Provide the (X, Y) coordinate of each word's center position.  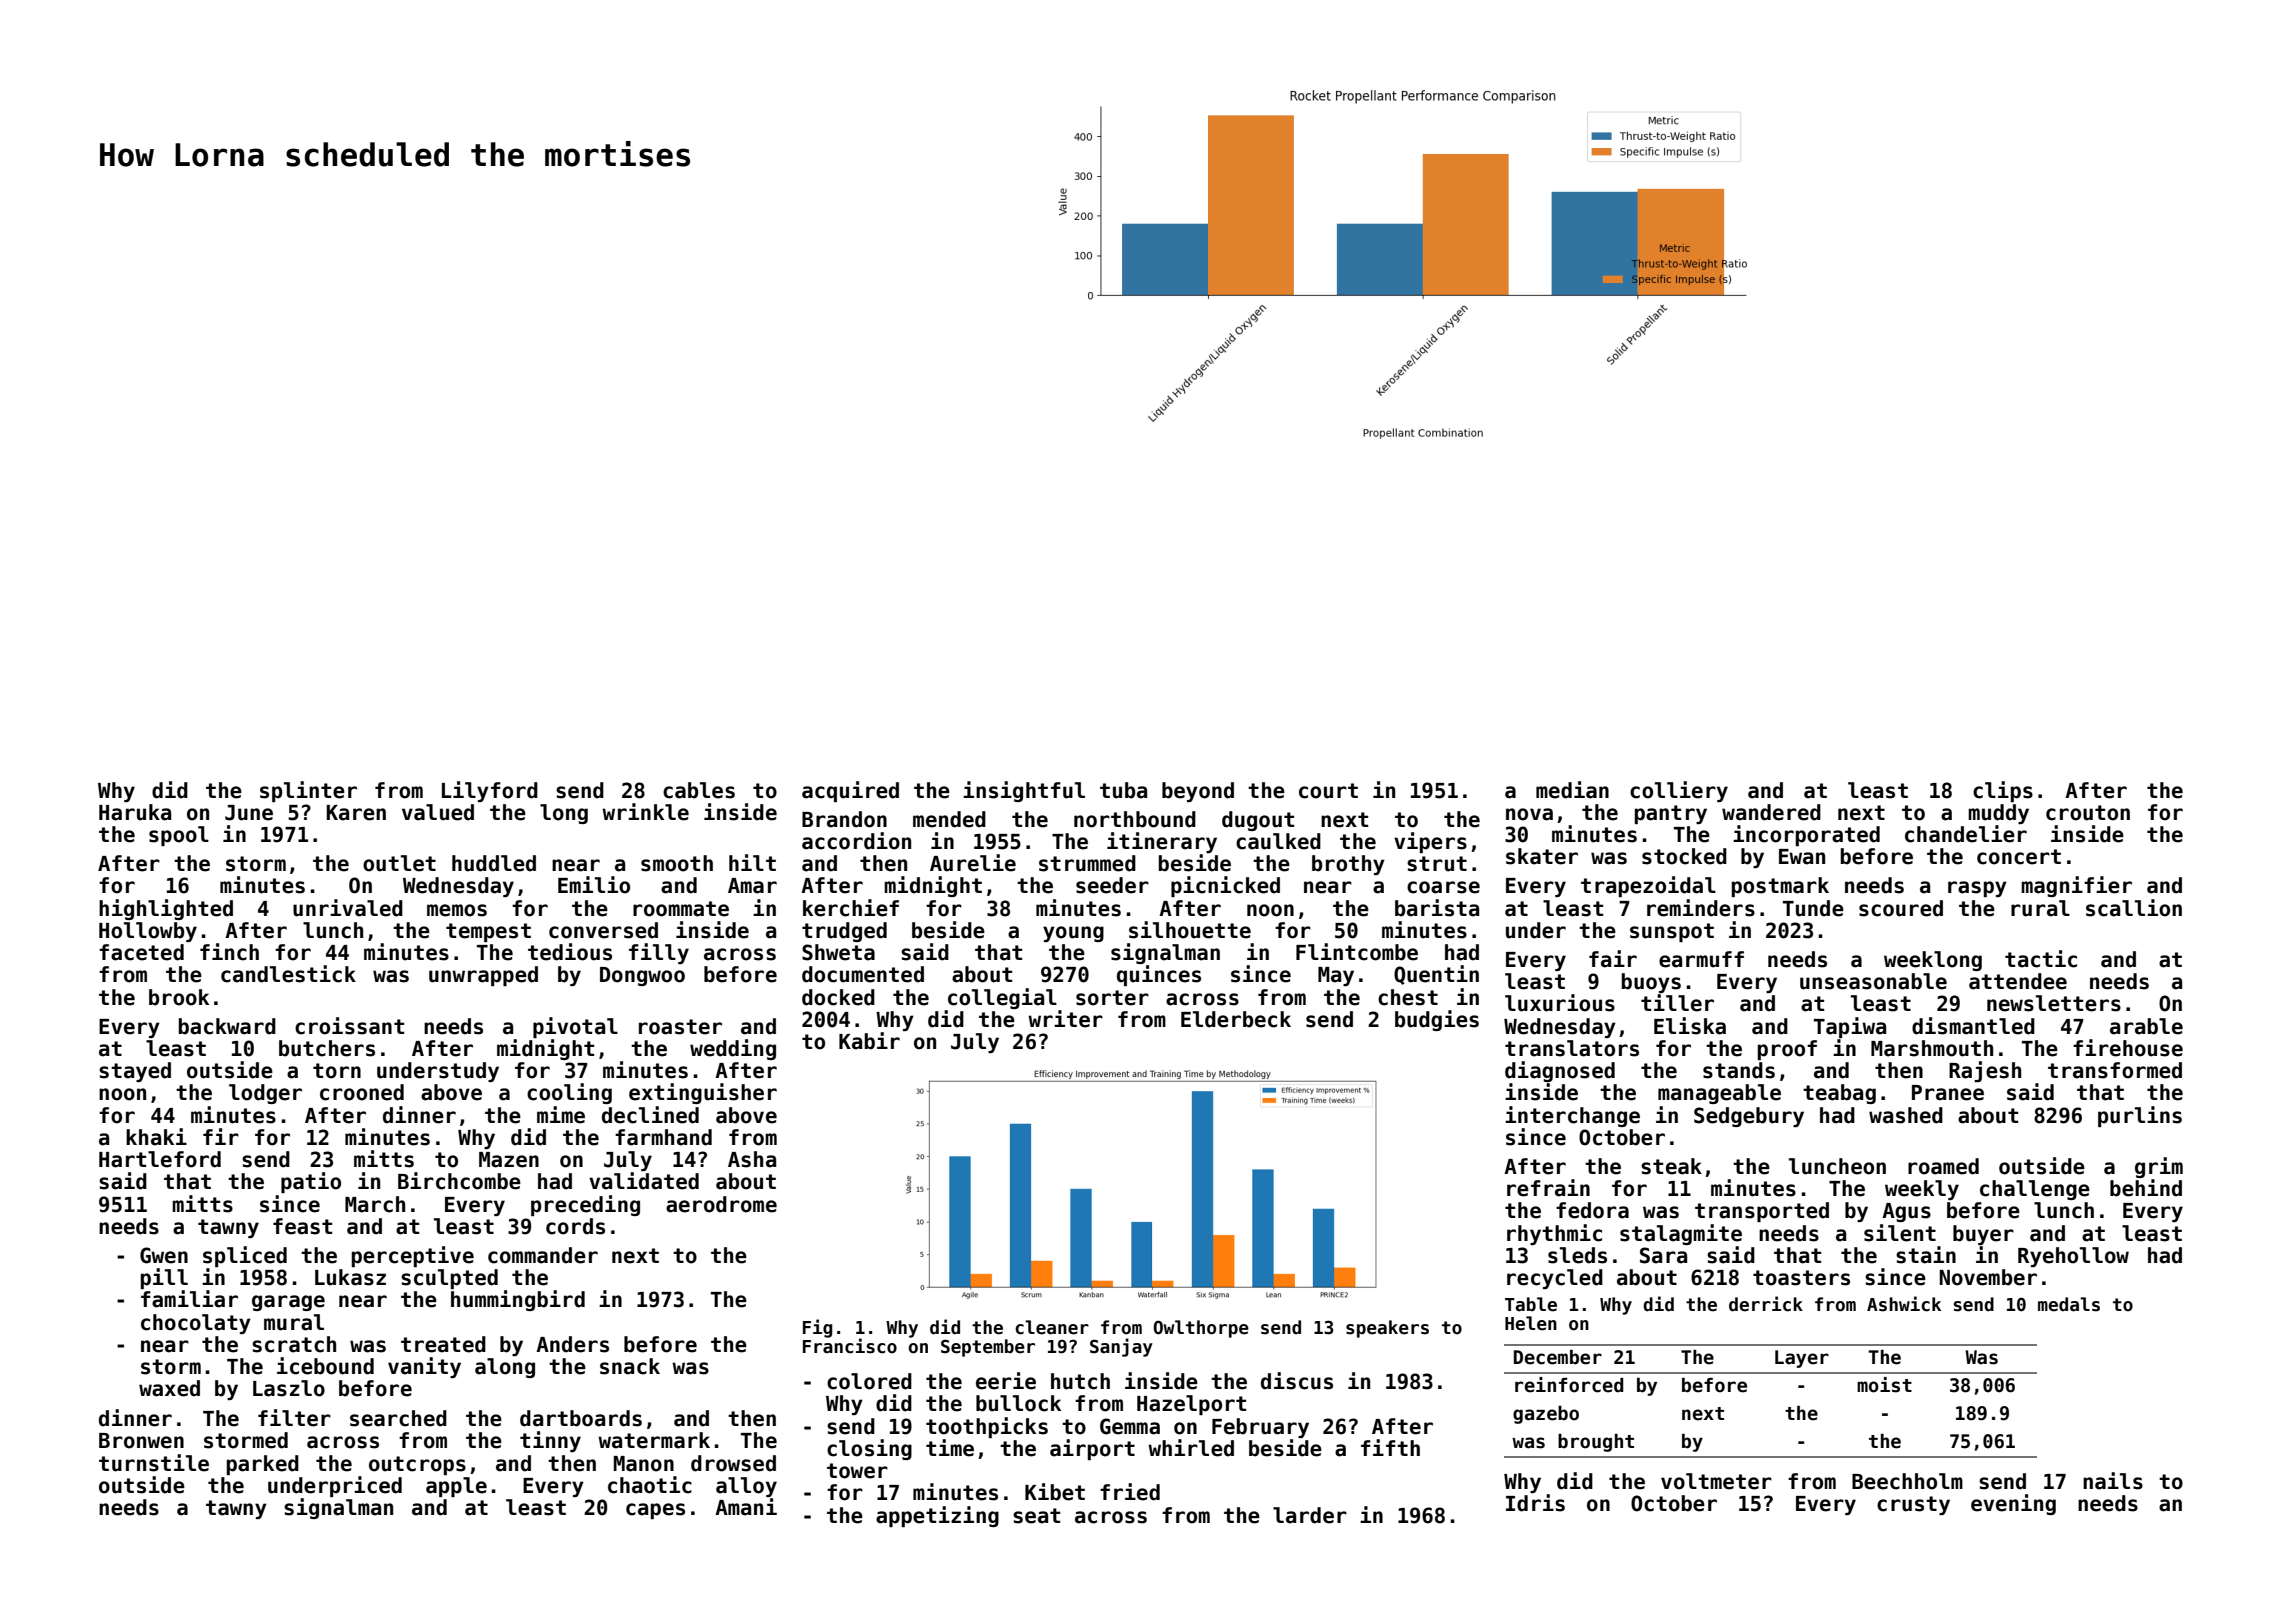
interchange (1572, 1116)
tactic (2041, 959)
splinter (308, 791)
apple (456, 1487)
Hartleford (160, 1159)
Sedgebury (1749, 1117)
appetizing (937, 1516)
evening (2013, 1504)
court (1328, 791)
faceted (141, 952)
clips (2003, 791)
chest (1408, 997)
